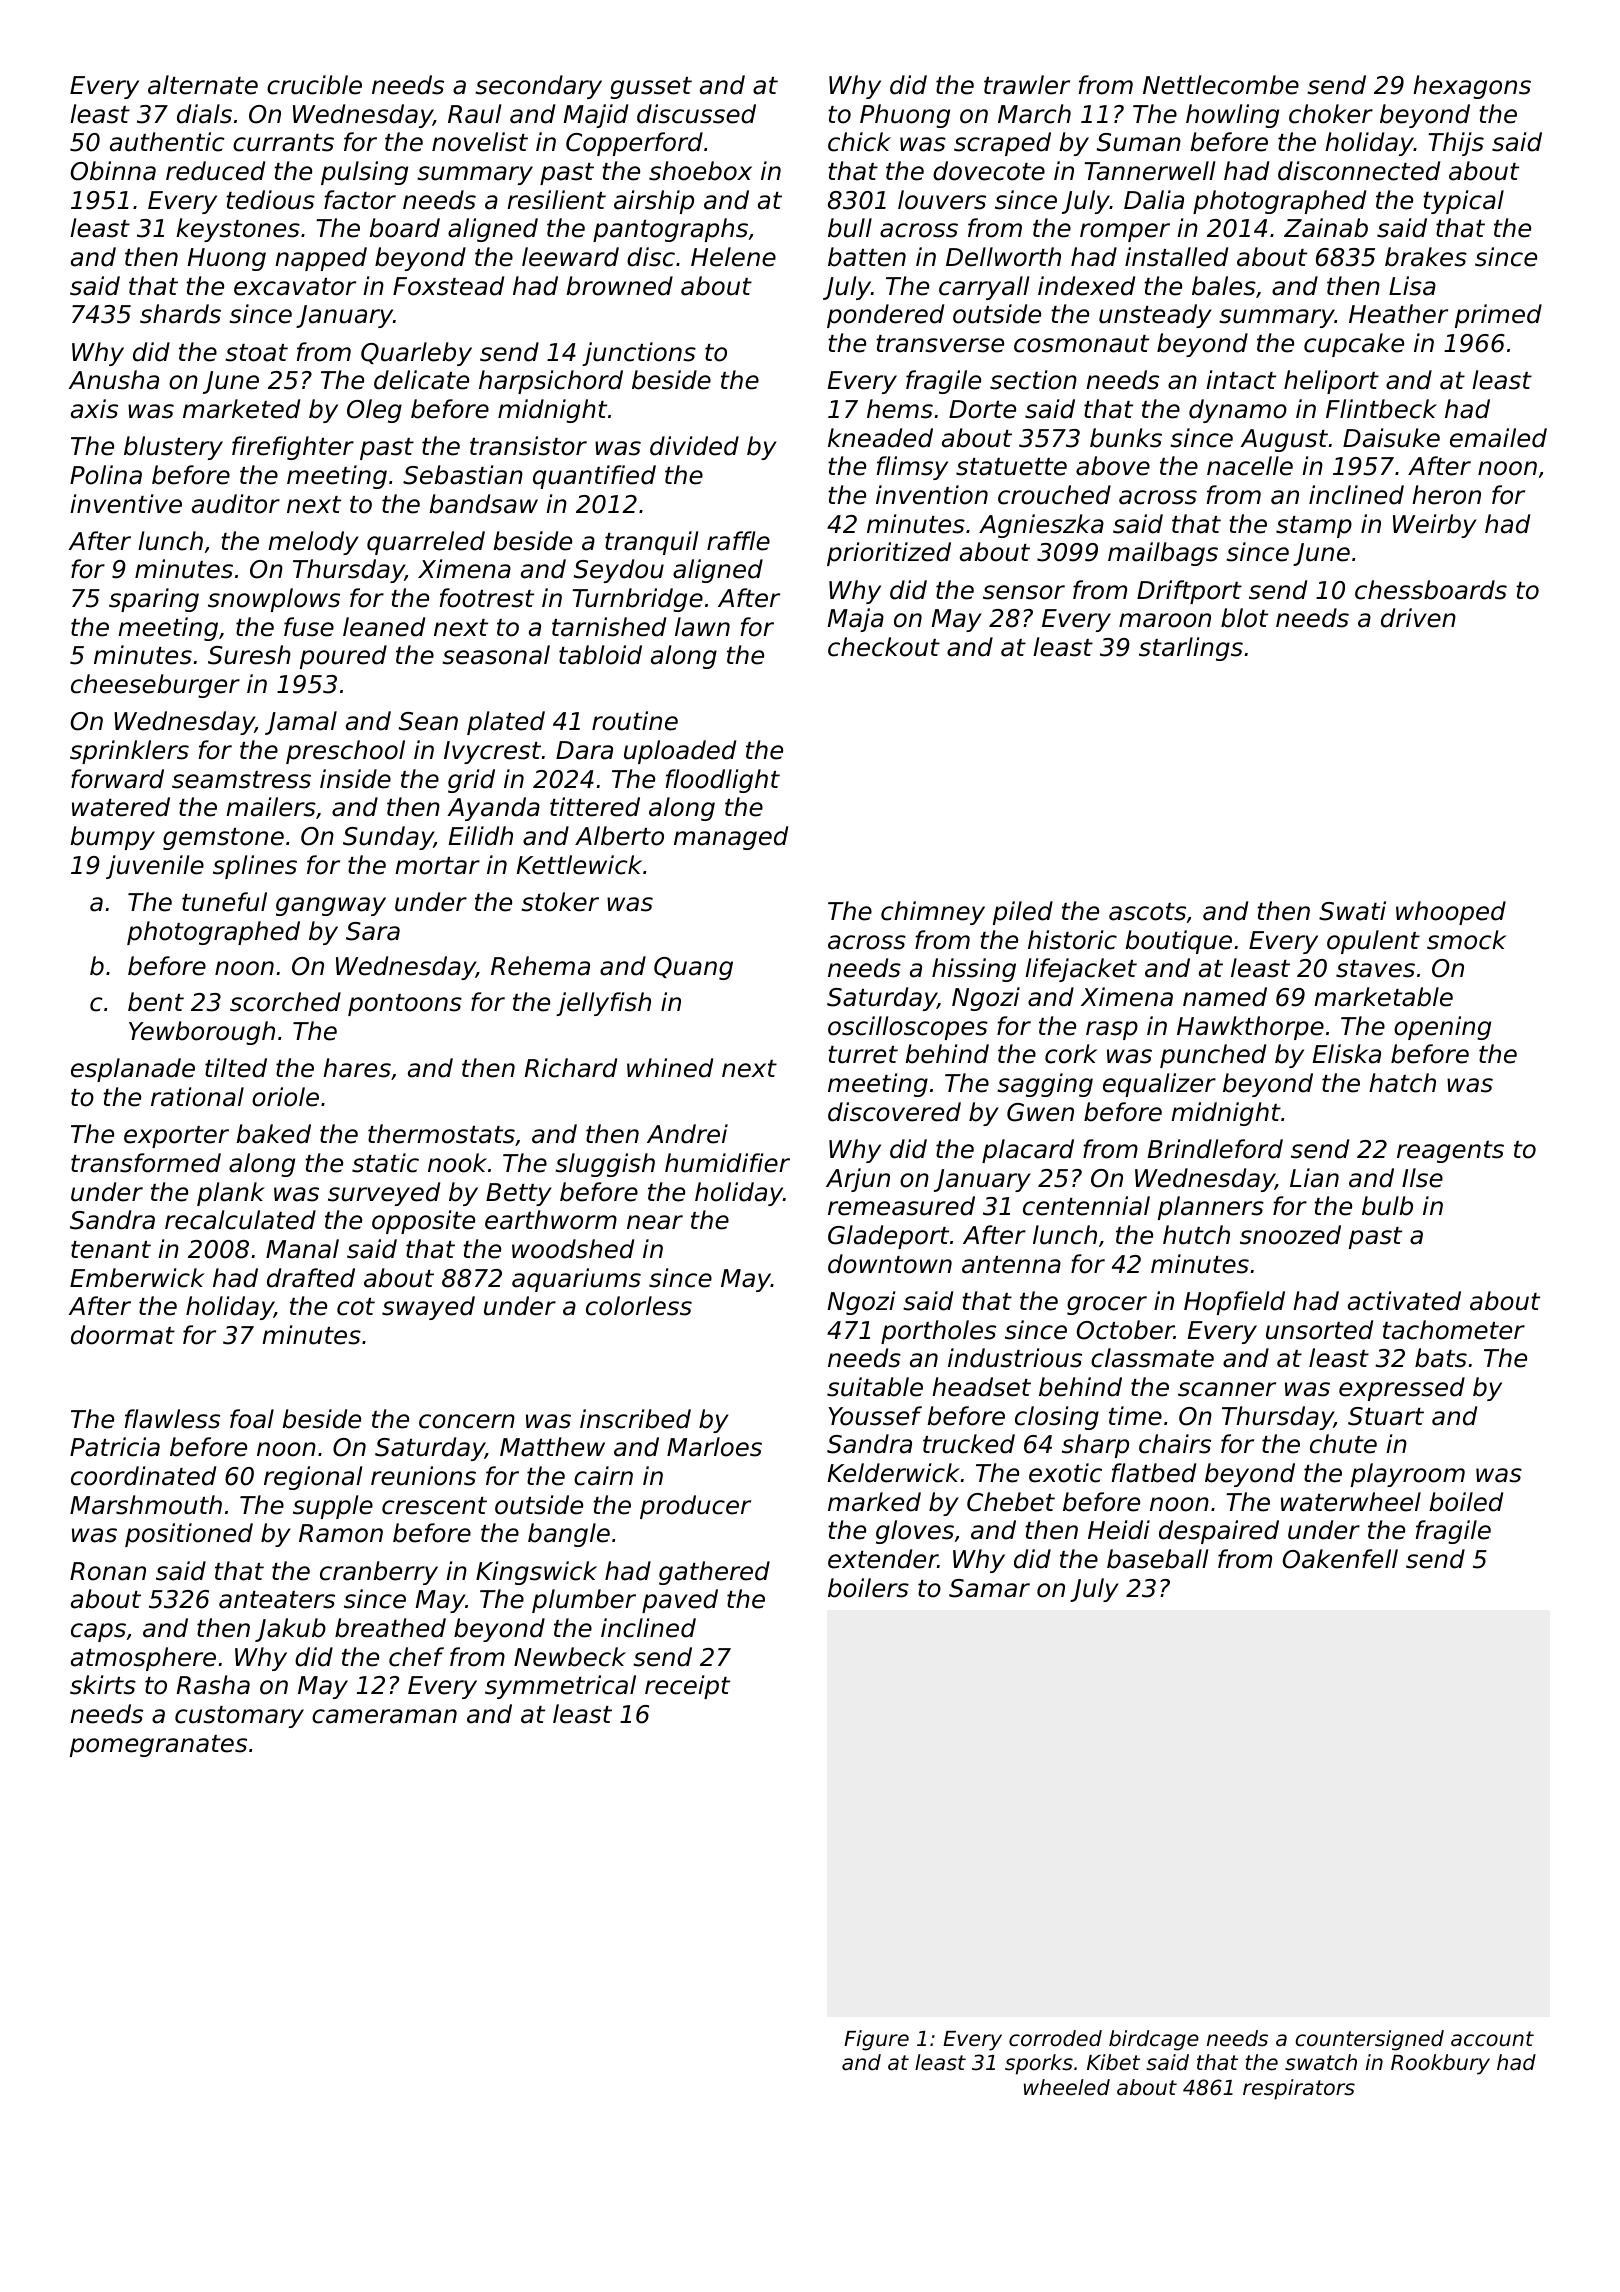  I want to click on chimney, so click(933, 913).
